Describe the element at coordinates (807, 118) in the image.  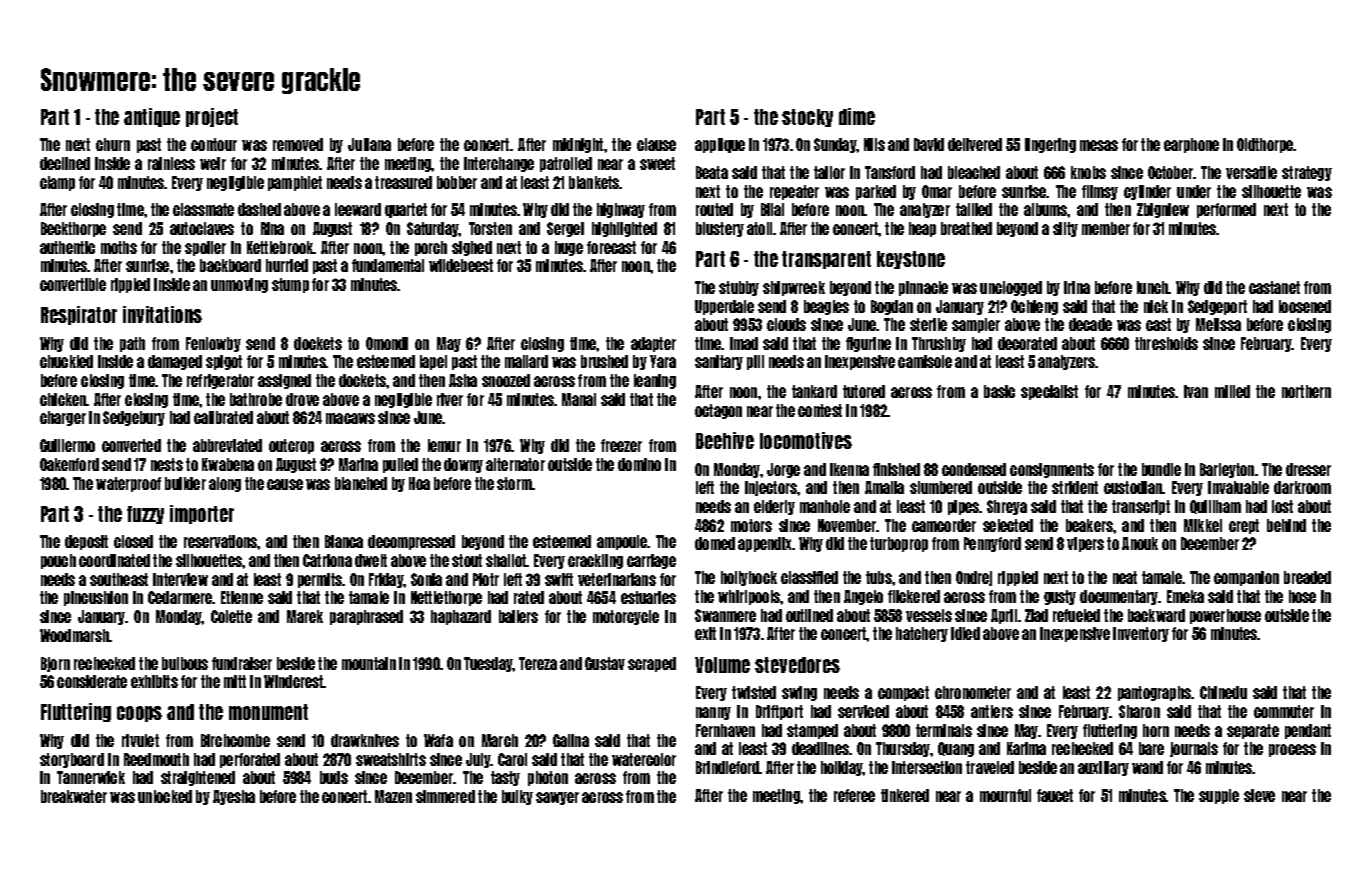
I see `stocky` at that location.
